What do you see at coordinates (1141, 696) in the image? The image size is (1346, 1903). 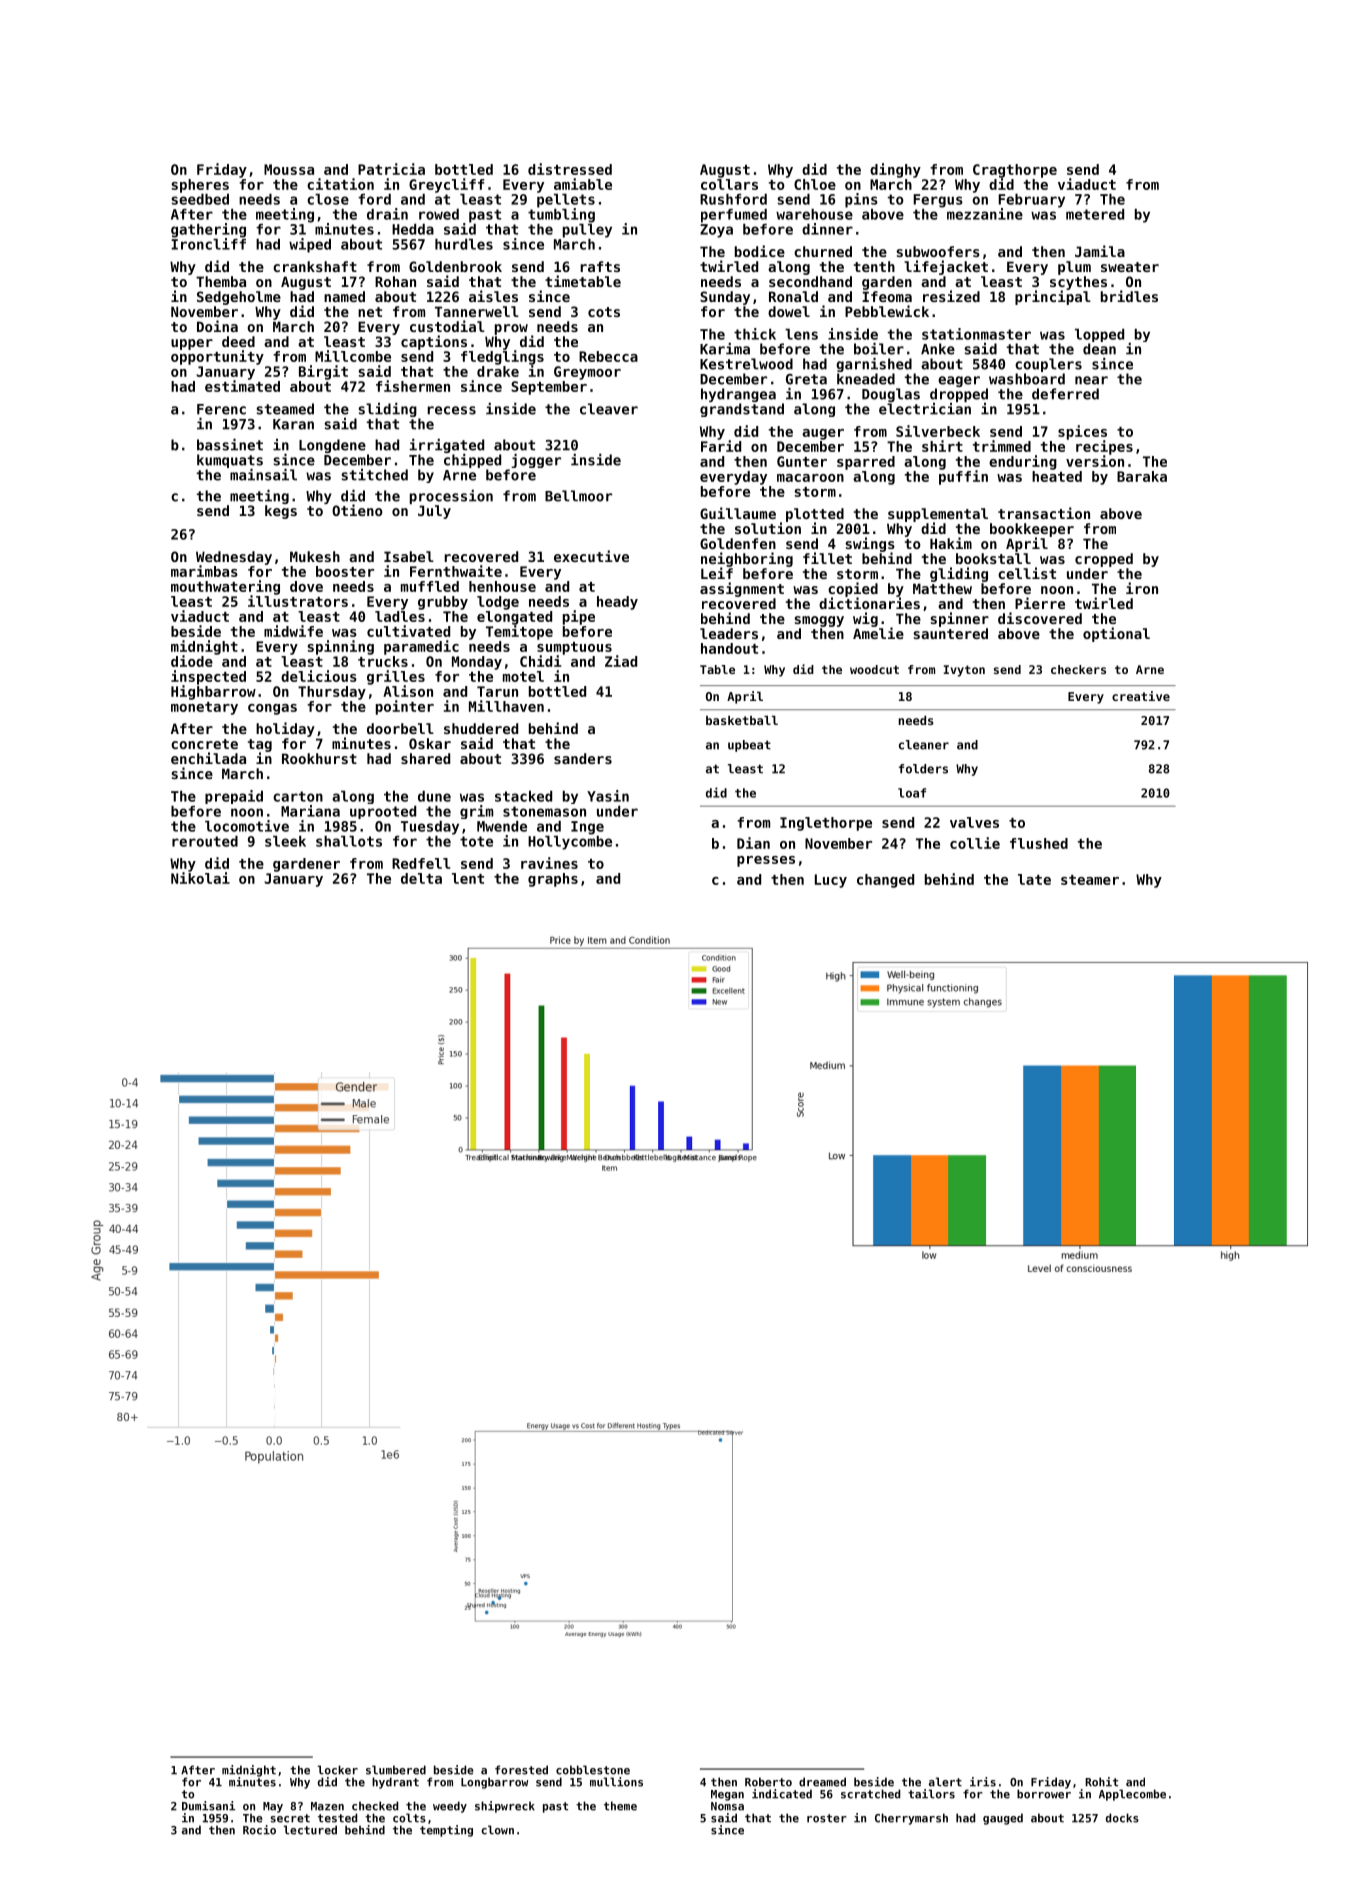 I see `creative` at bounding box center [1141, 696].
